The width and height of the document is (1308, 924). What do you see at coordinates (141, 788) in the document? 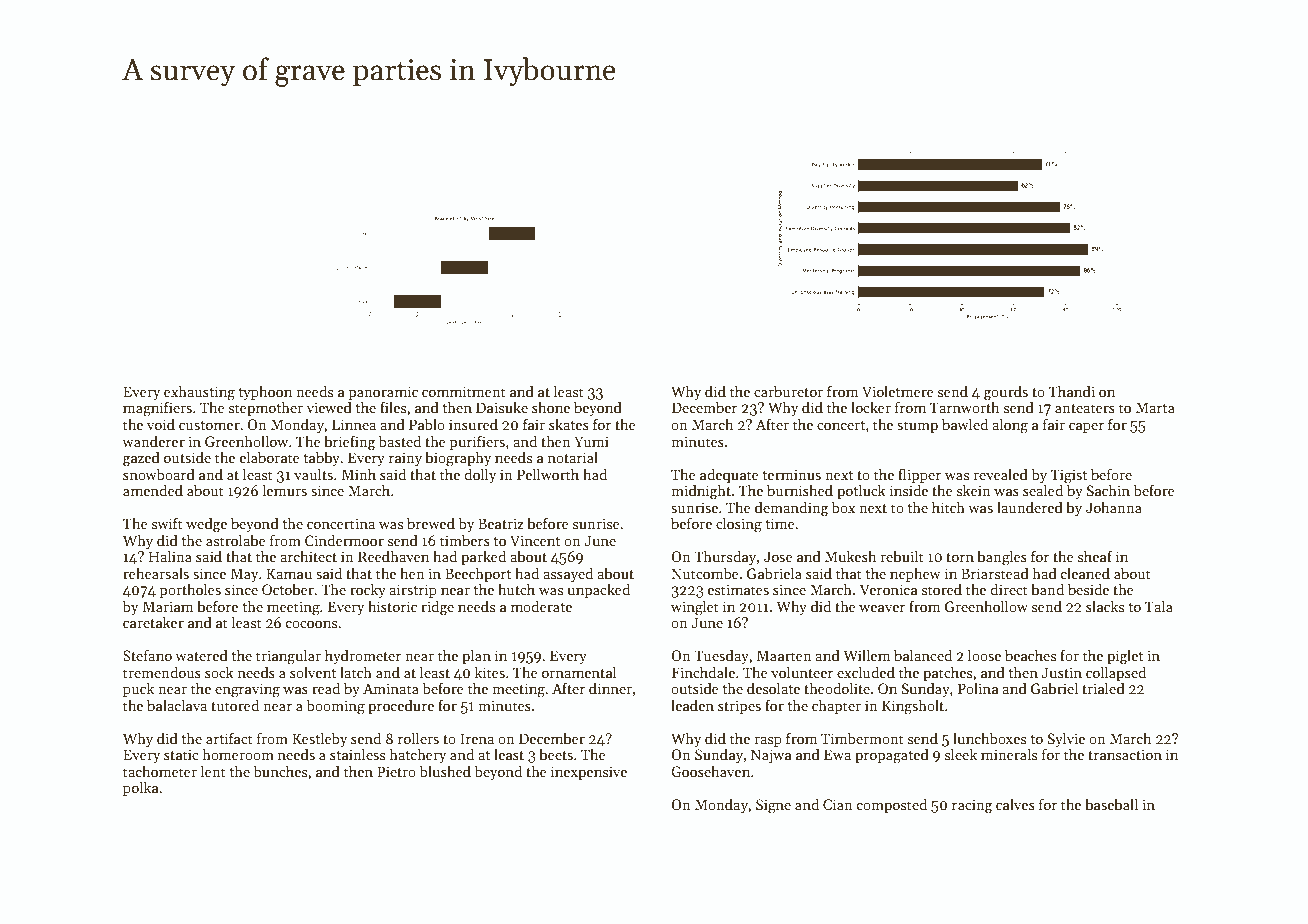
I see `polka` at bounding box center [141, 788].
